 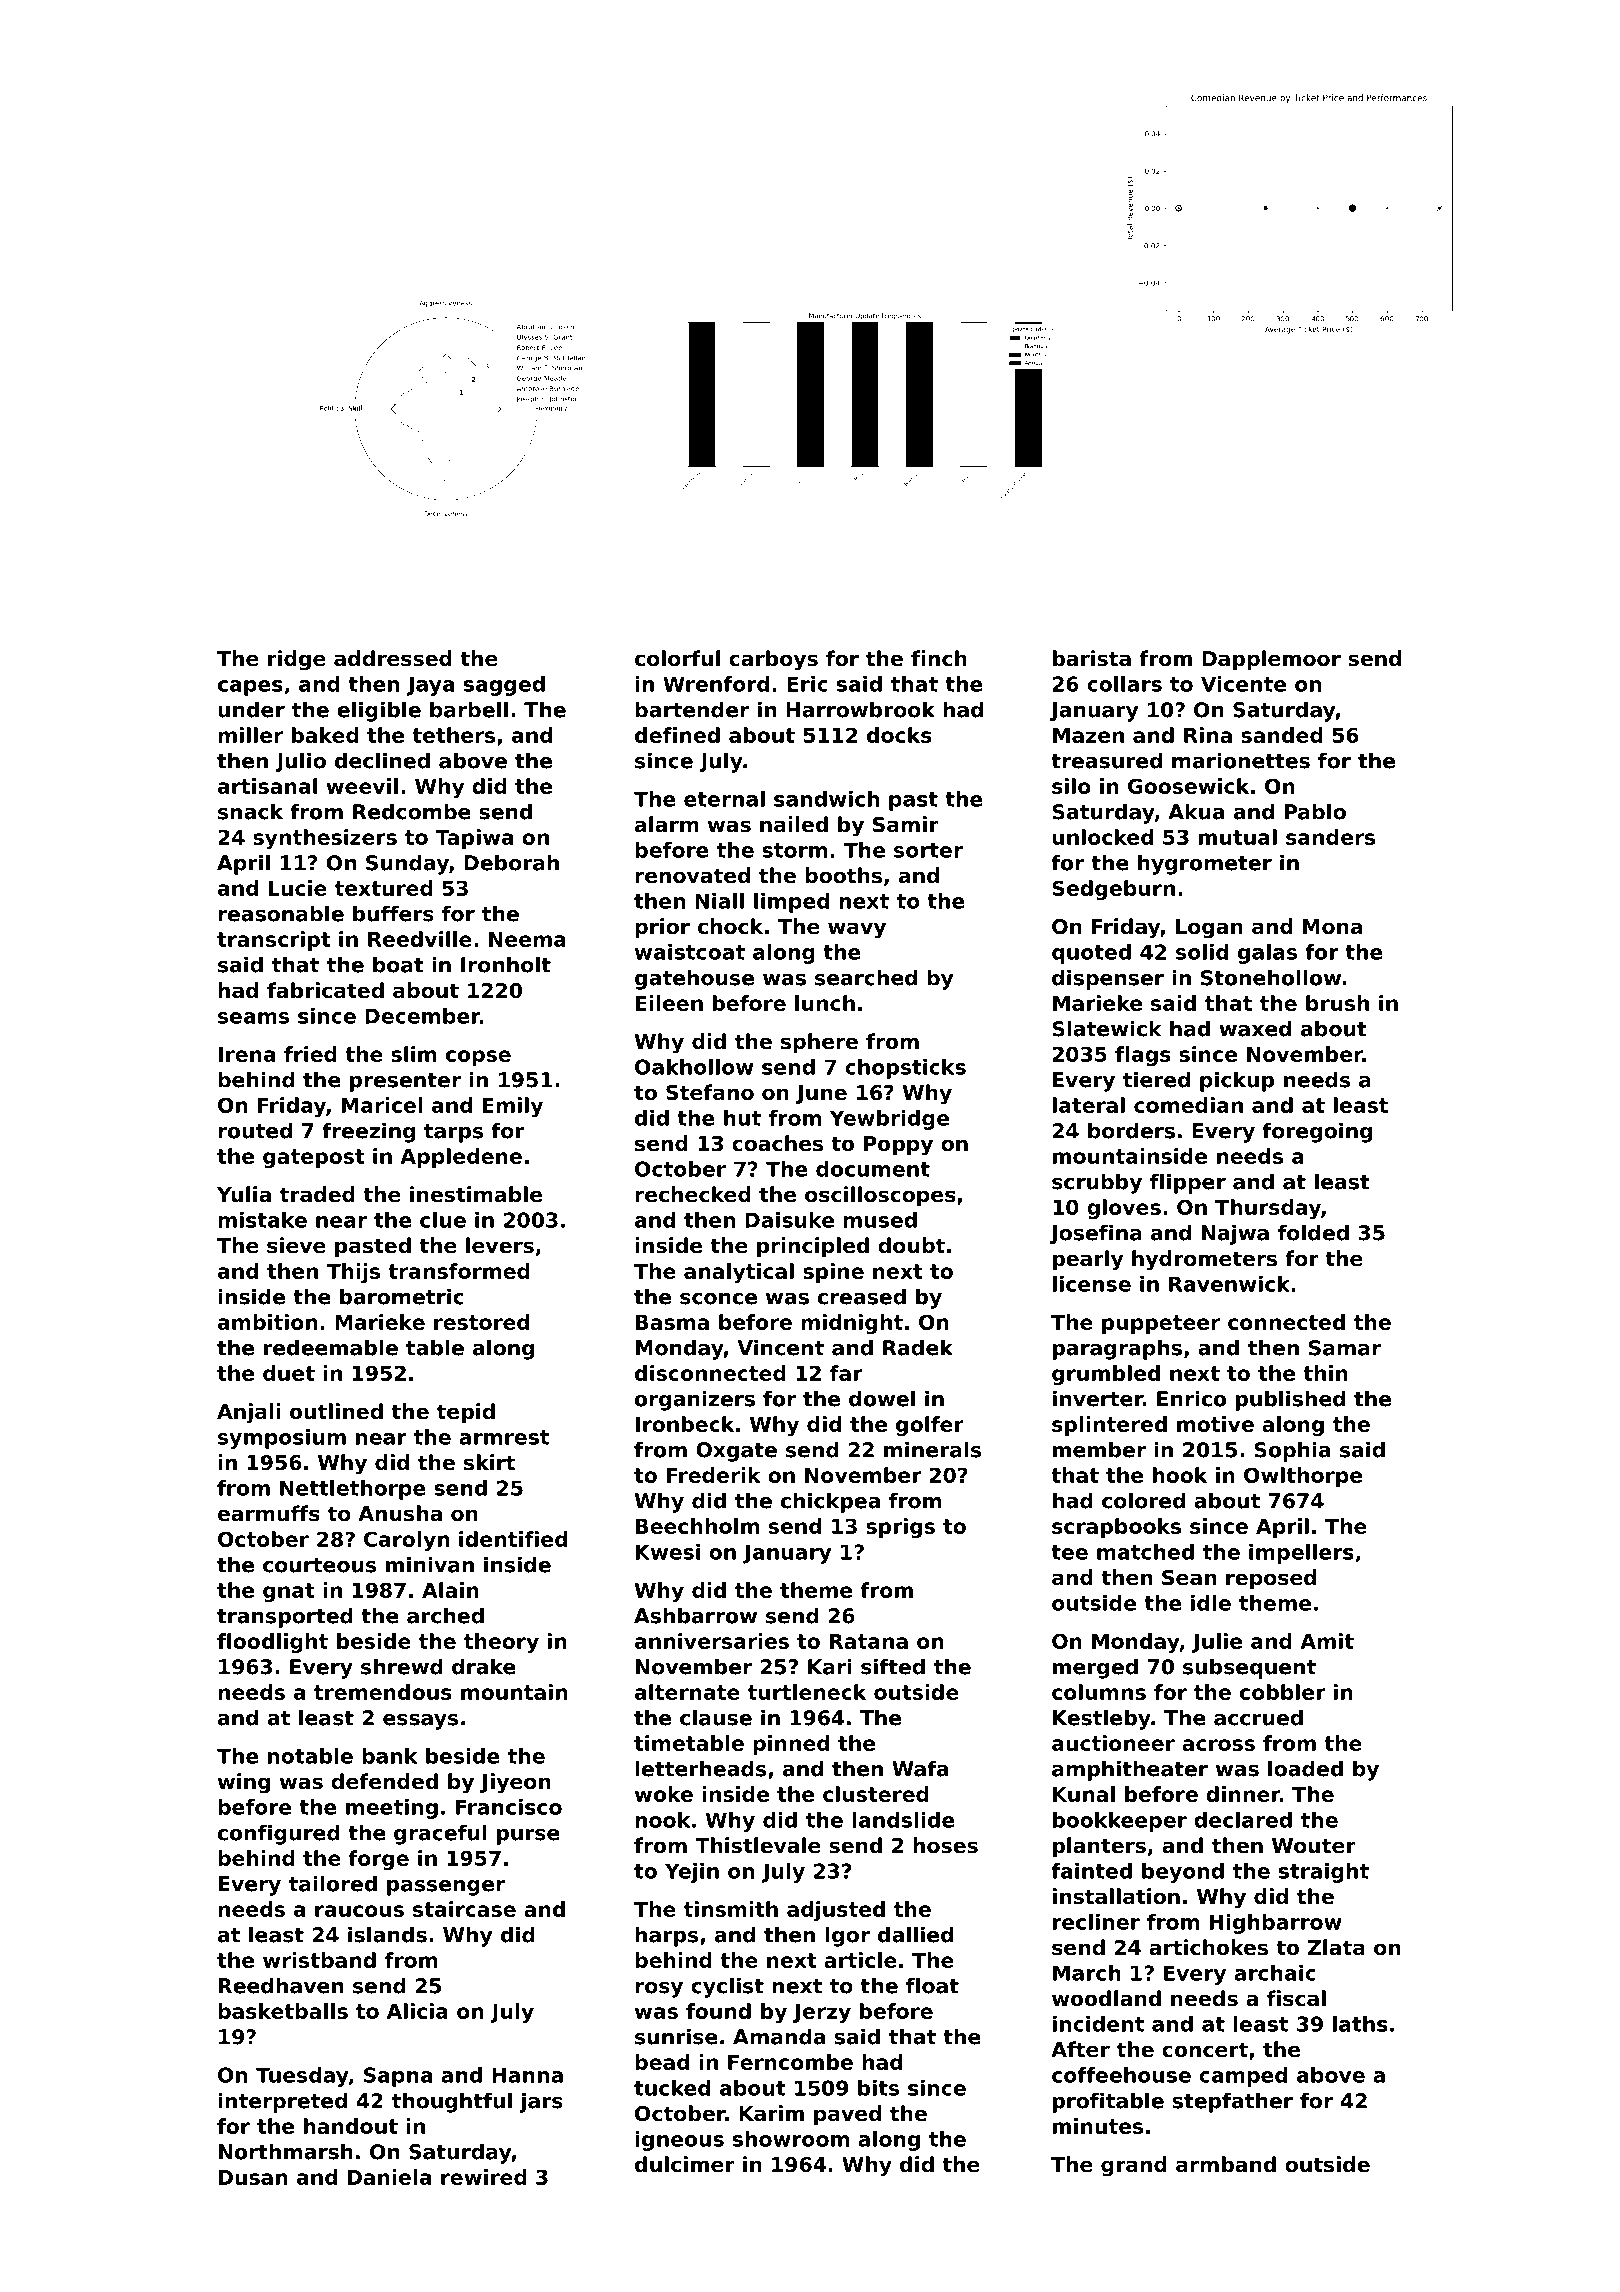 I want to click on silo, so click(x=1071, y=786).
